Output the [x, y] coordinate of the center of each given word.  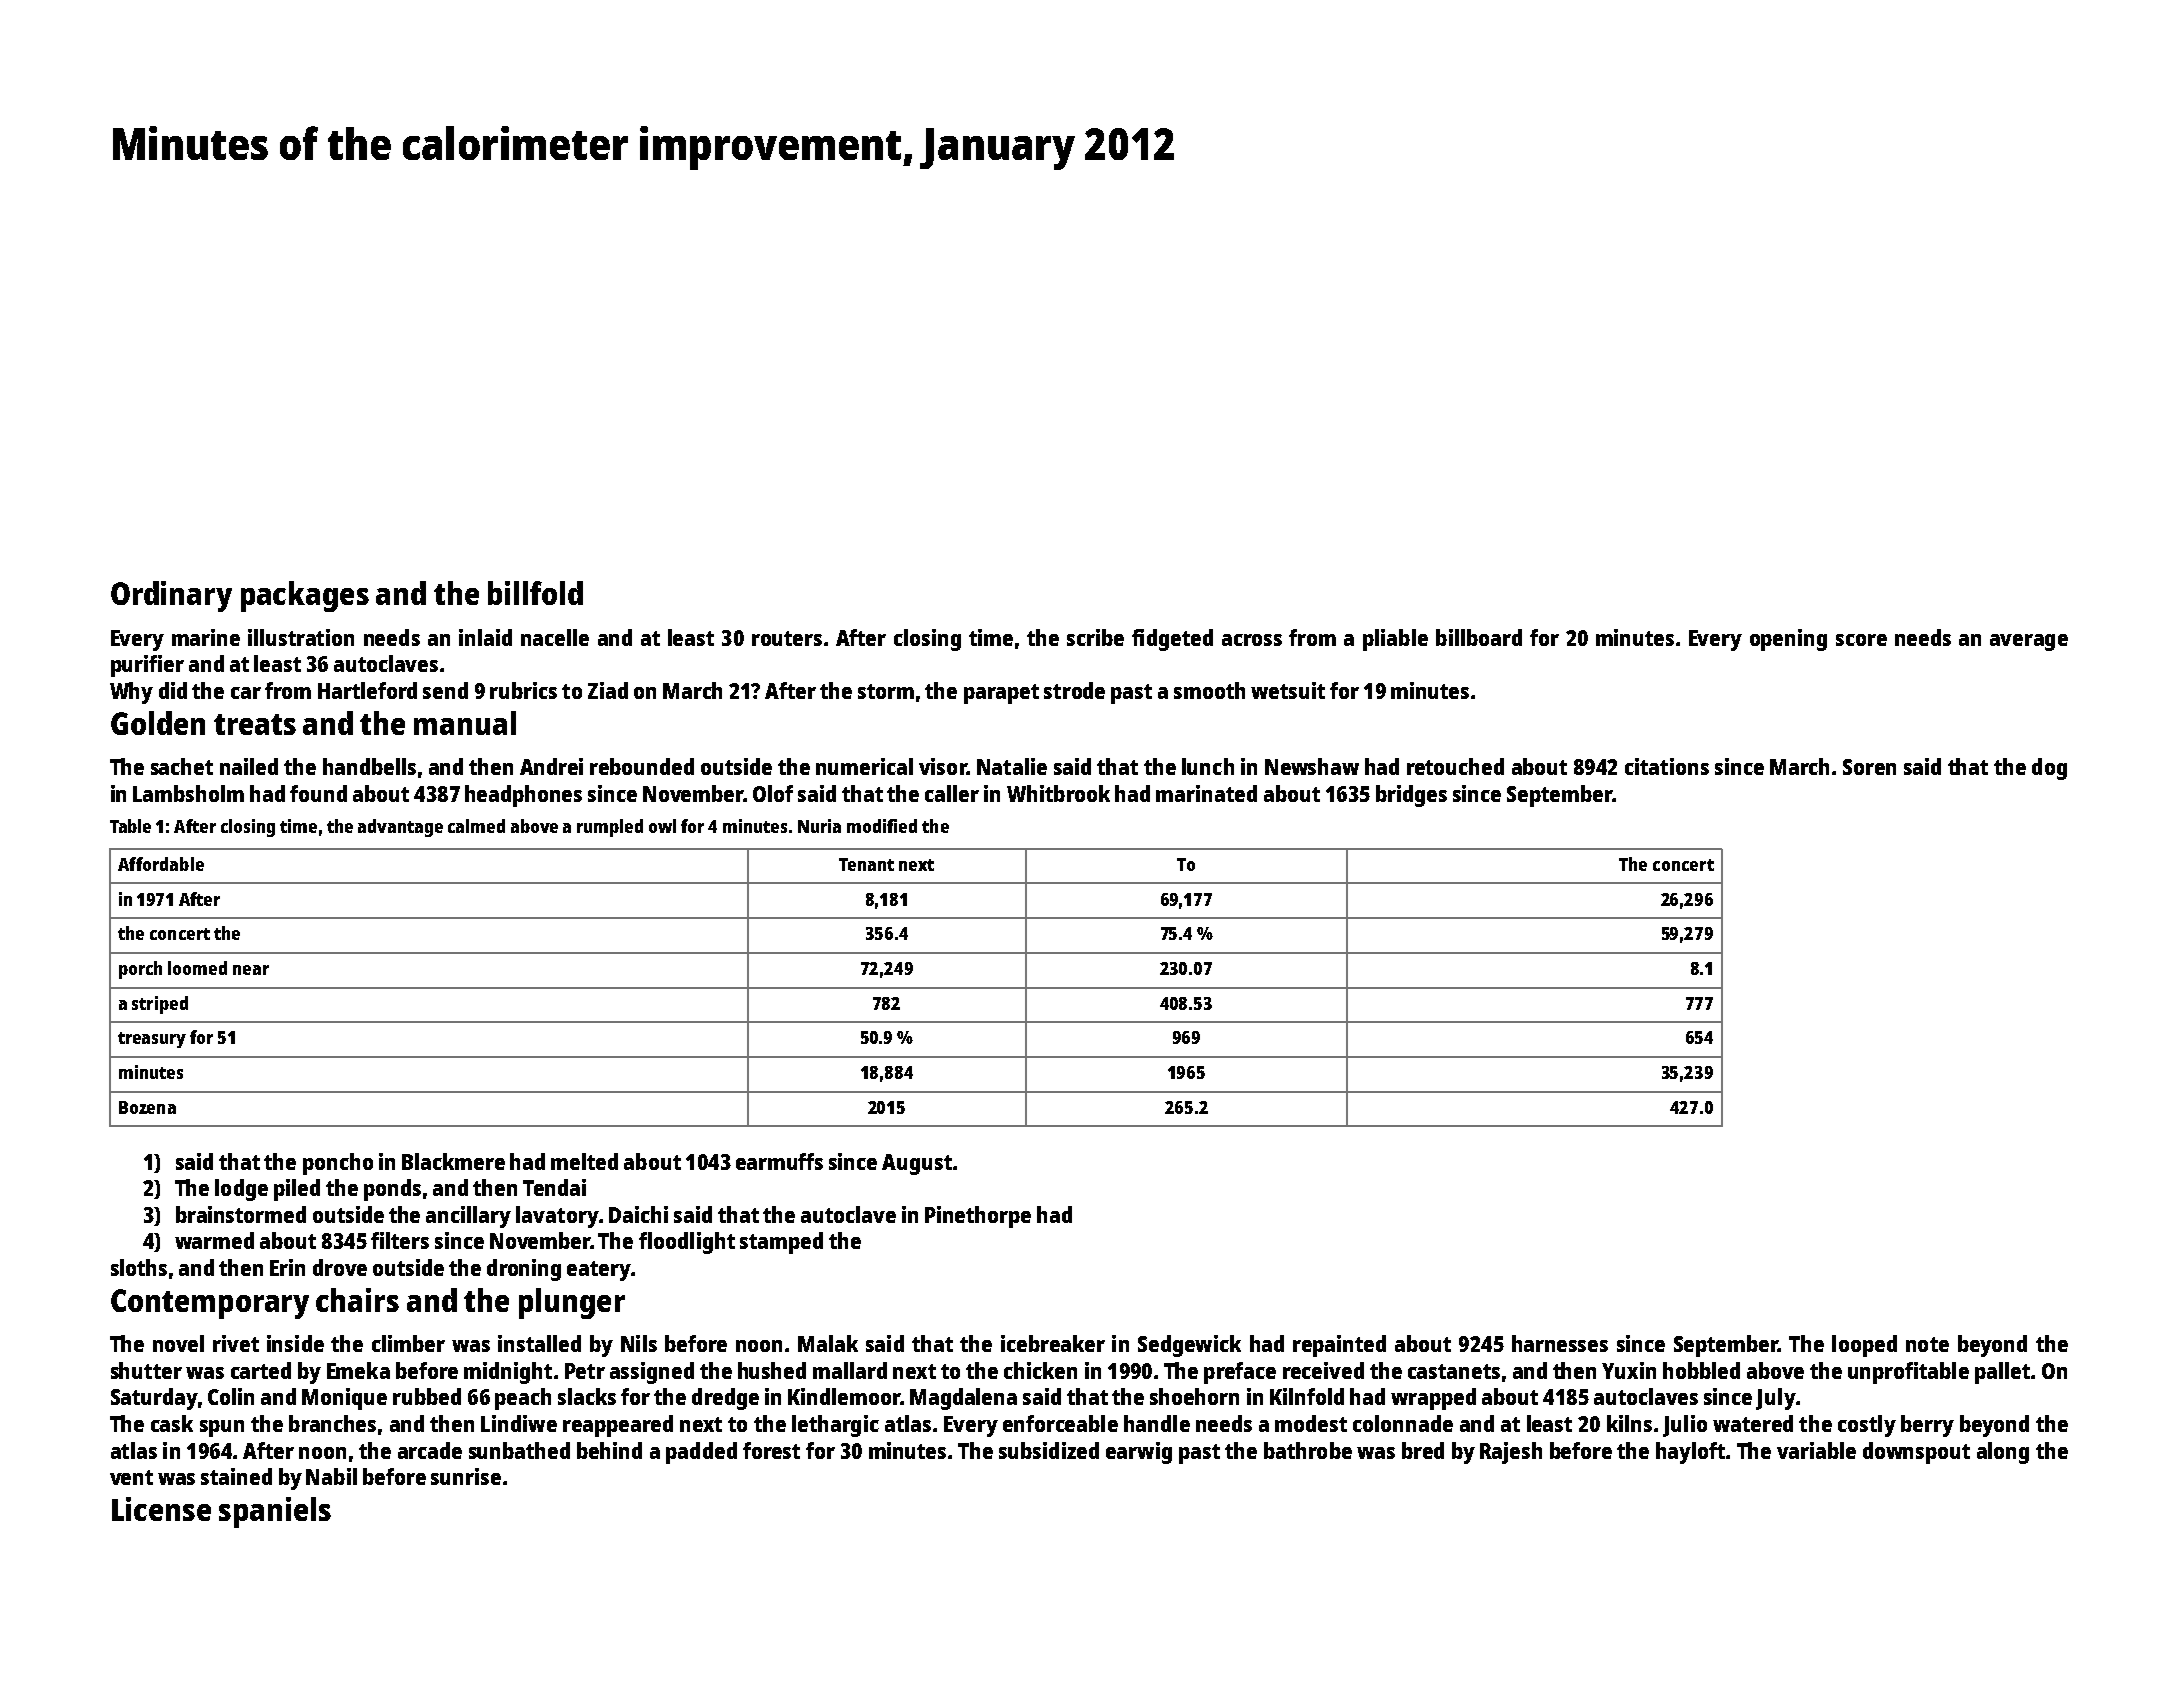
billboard [1479, 637]
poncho [338, 1164]
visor [943, 766]
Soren [1869, 767]
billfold [535, 593]
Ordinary [171, 596]
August [917, 1164]
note [1927, 1344]
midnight [508, 1373]
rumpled [610, 828]
